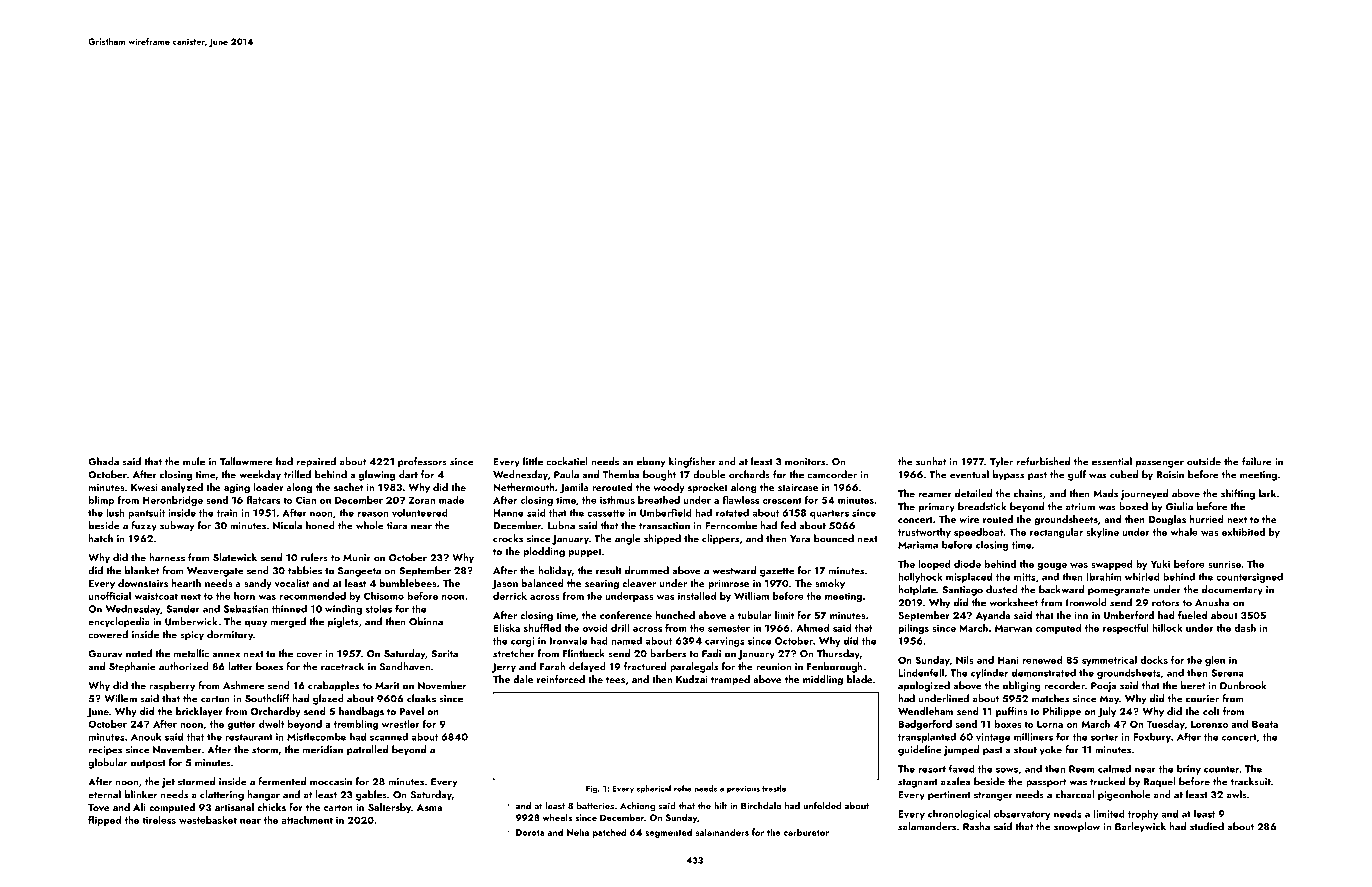  I want to click on bumblebees, so click(408, 583).
